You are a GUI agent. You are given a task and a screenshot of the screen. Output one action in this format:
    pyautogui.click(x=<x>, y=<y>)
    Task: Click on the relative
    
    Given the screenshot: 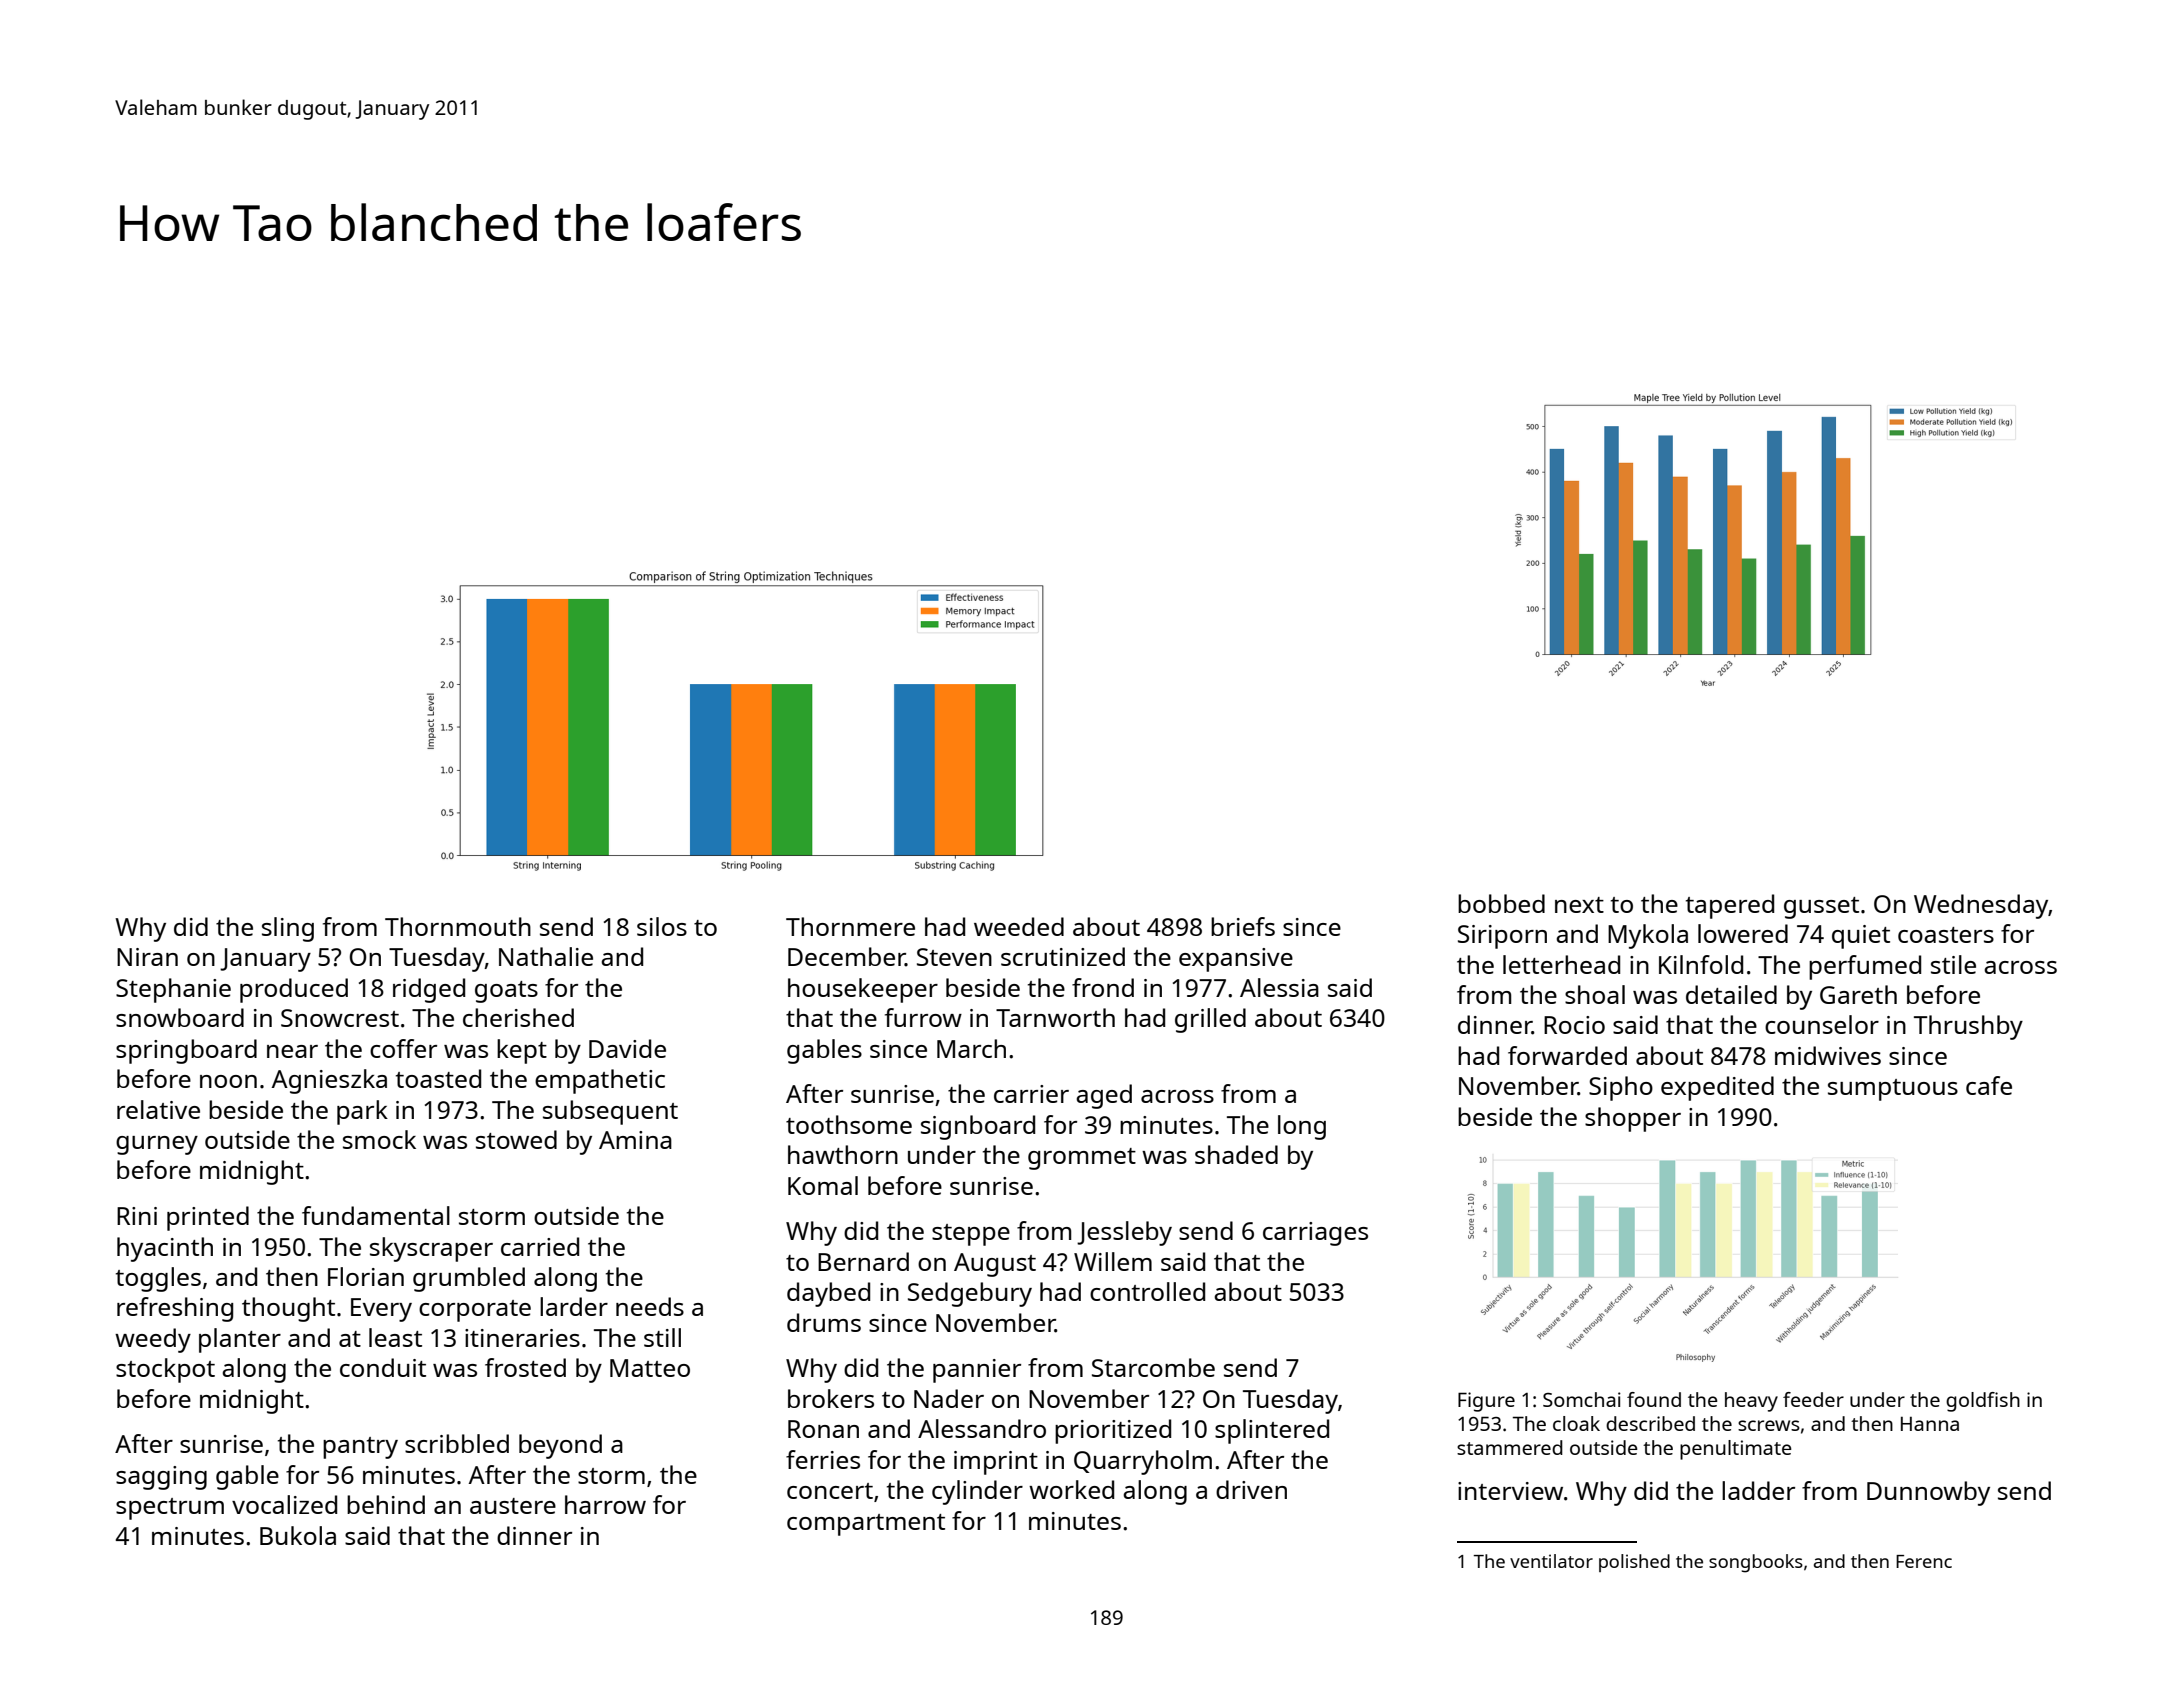 What is the action you would take?
    pyautogui.click(x=158, y=1109)
